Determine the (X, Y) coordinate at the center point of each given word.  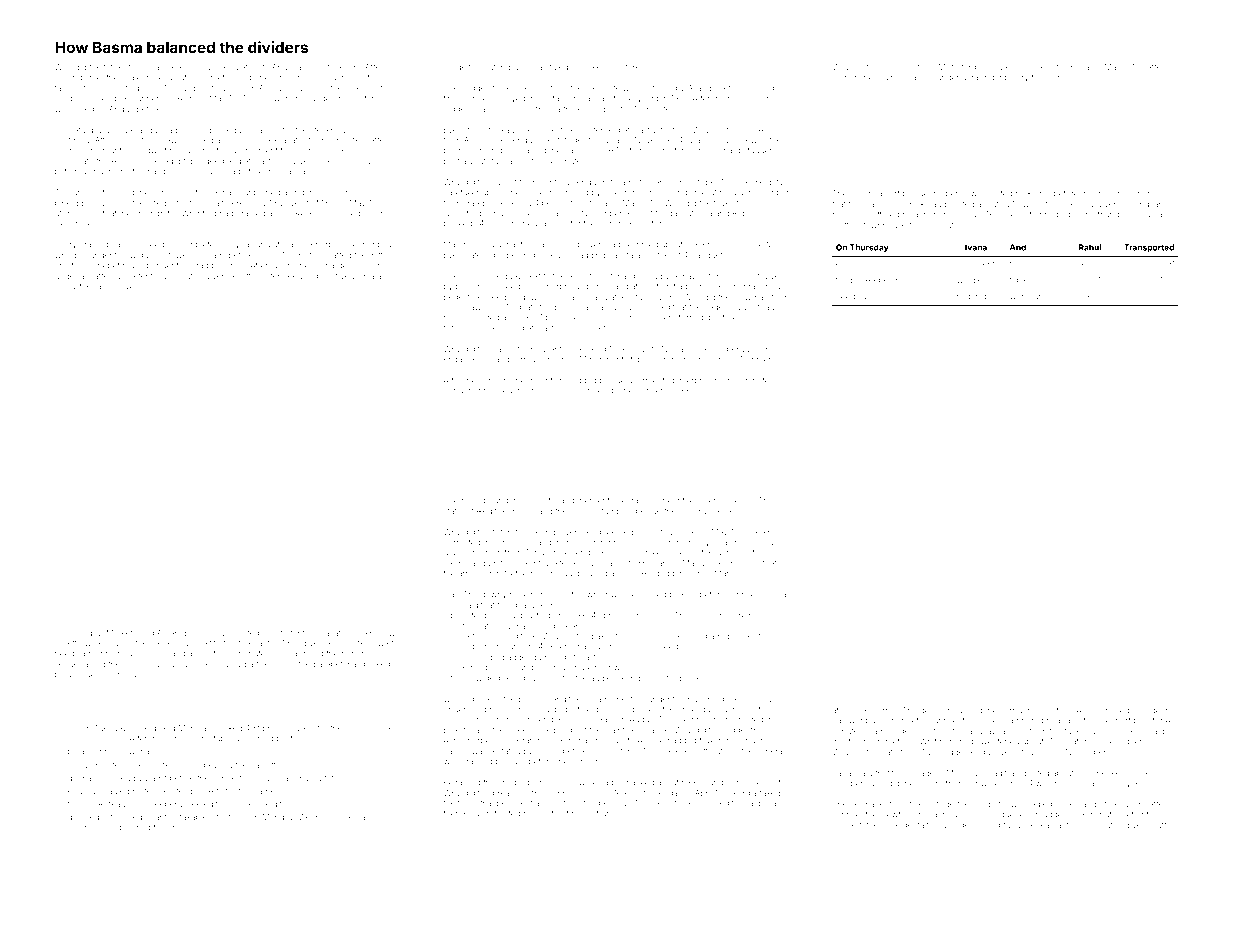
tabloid (226, 738)
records (634, 349)
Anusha (286, 67)
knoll (772, 532)
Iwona (1078, 67)
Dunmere (758, 359)
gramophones (729, 637)
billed (313, 654)
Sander (457, 390)
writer (597, 595)
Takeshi (598, 67)
